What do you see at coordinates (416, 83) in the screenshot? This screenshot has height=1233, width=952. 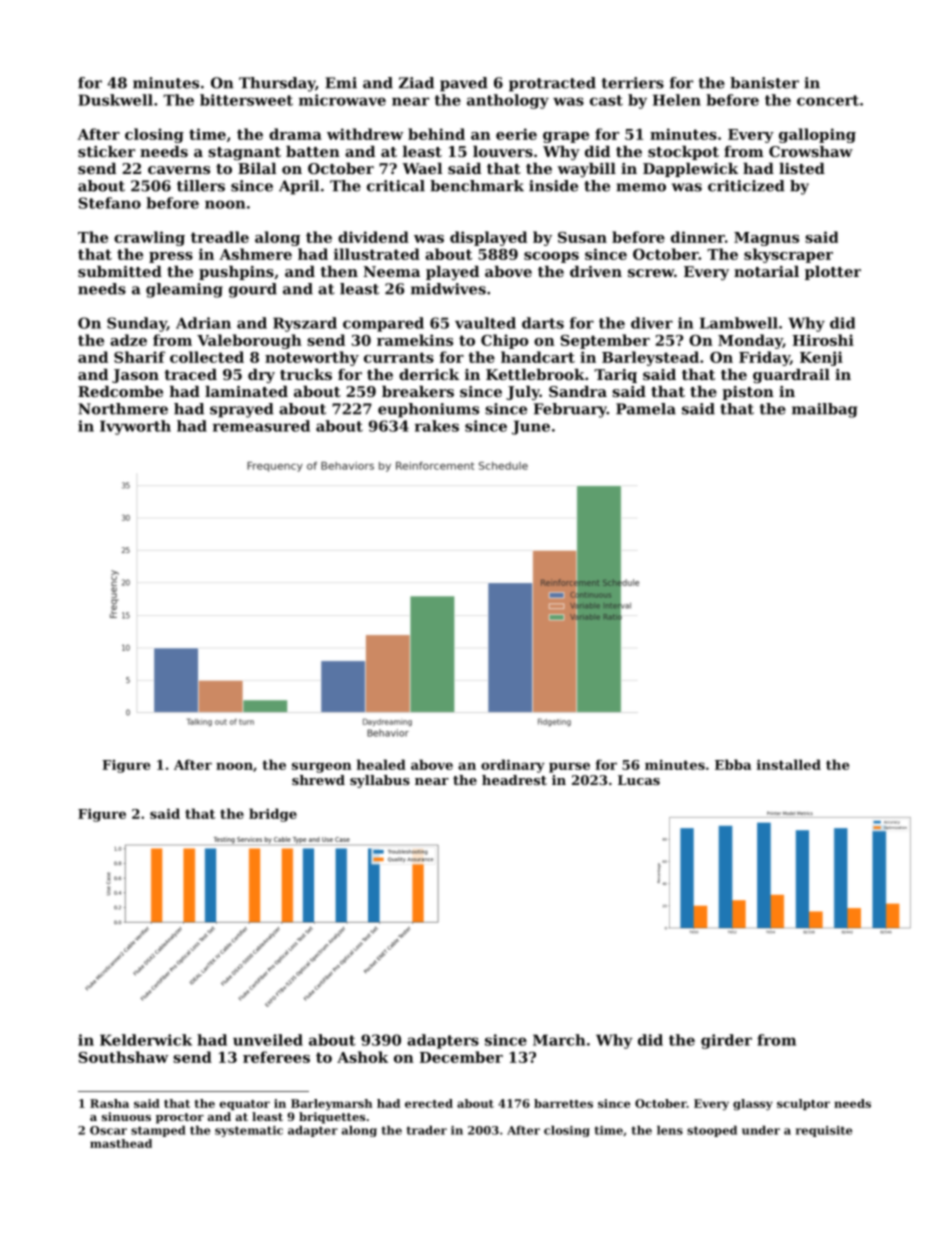 I see `Ziad` at bounding box center [416, 83].
